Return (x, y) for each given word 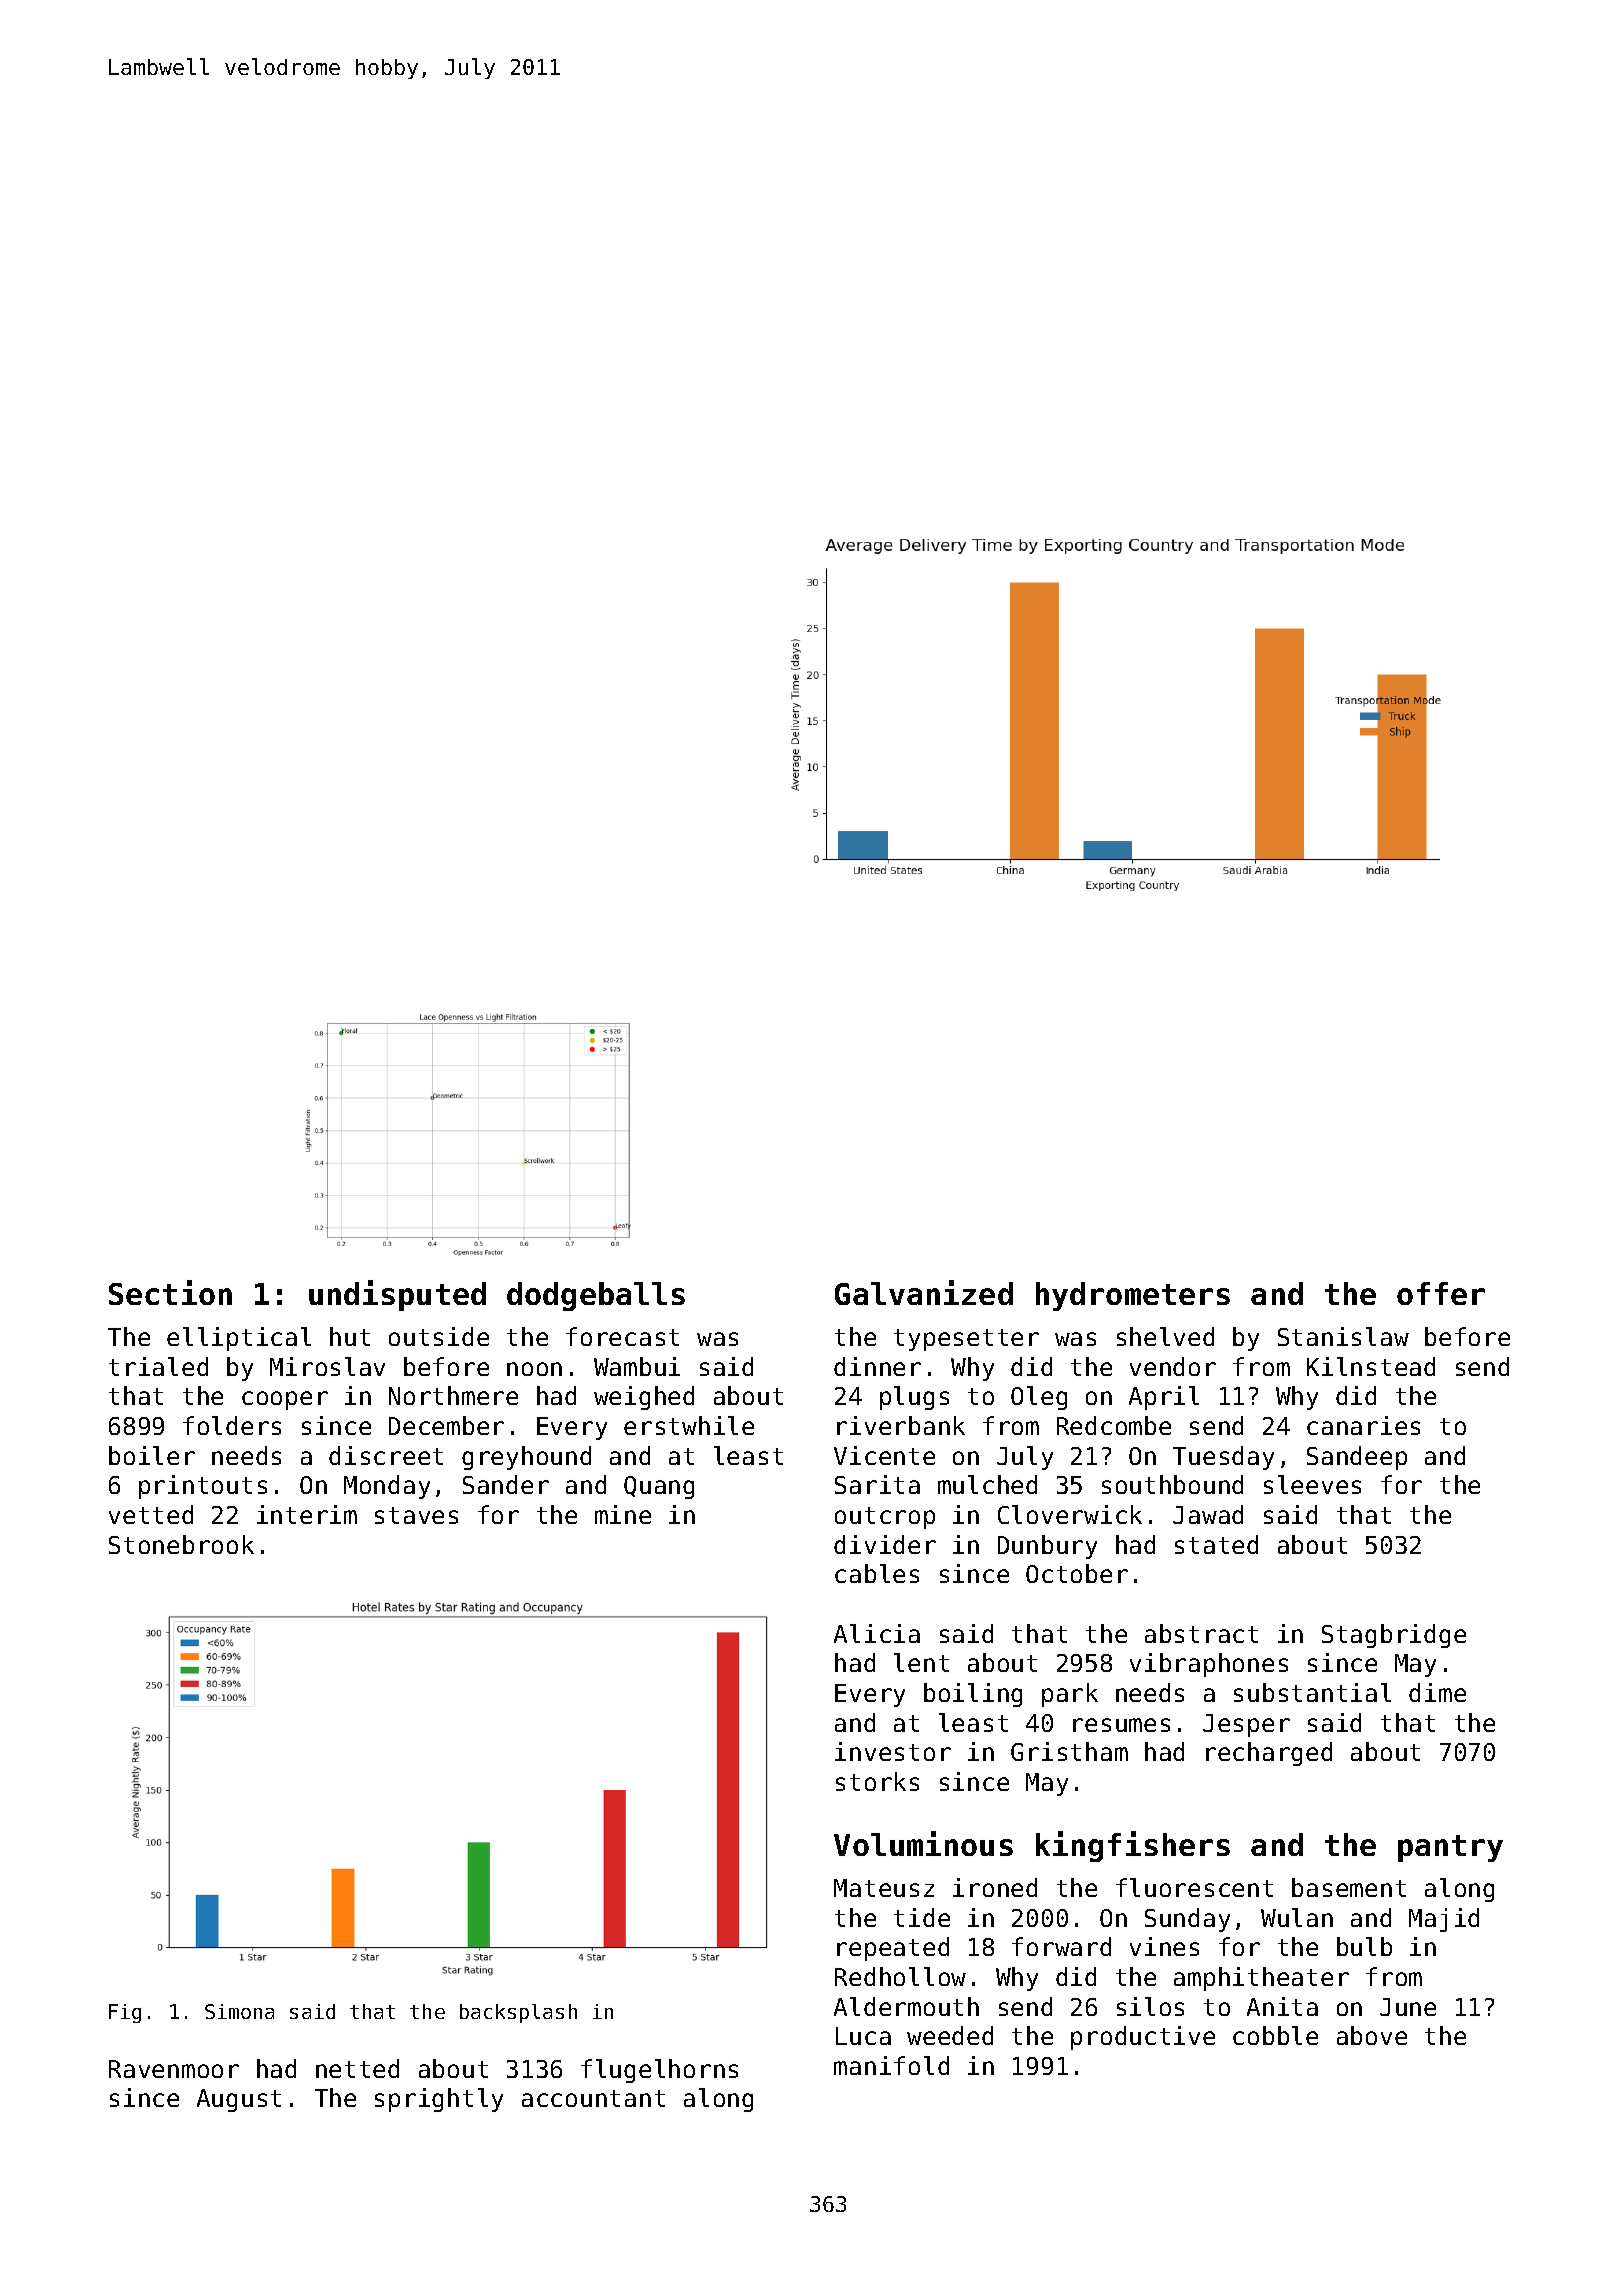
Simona (239, 2011)
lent (921, 1662)
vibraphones (1209, 1665)
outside (439, 1336)
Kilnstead (1371, 1366)
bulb (1364, 1946)
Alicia (877, 1633)
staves (416, 1515)
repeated (893, 1949)
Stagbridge (1394, 1636)
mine (623, 1514)
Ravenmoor (174, 2069)
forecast (622, 1336)
